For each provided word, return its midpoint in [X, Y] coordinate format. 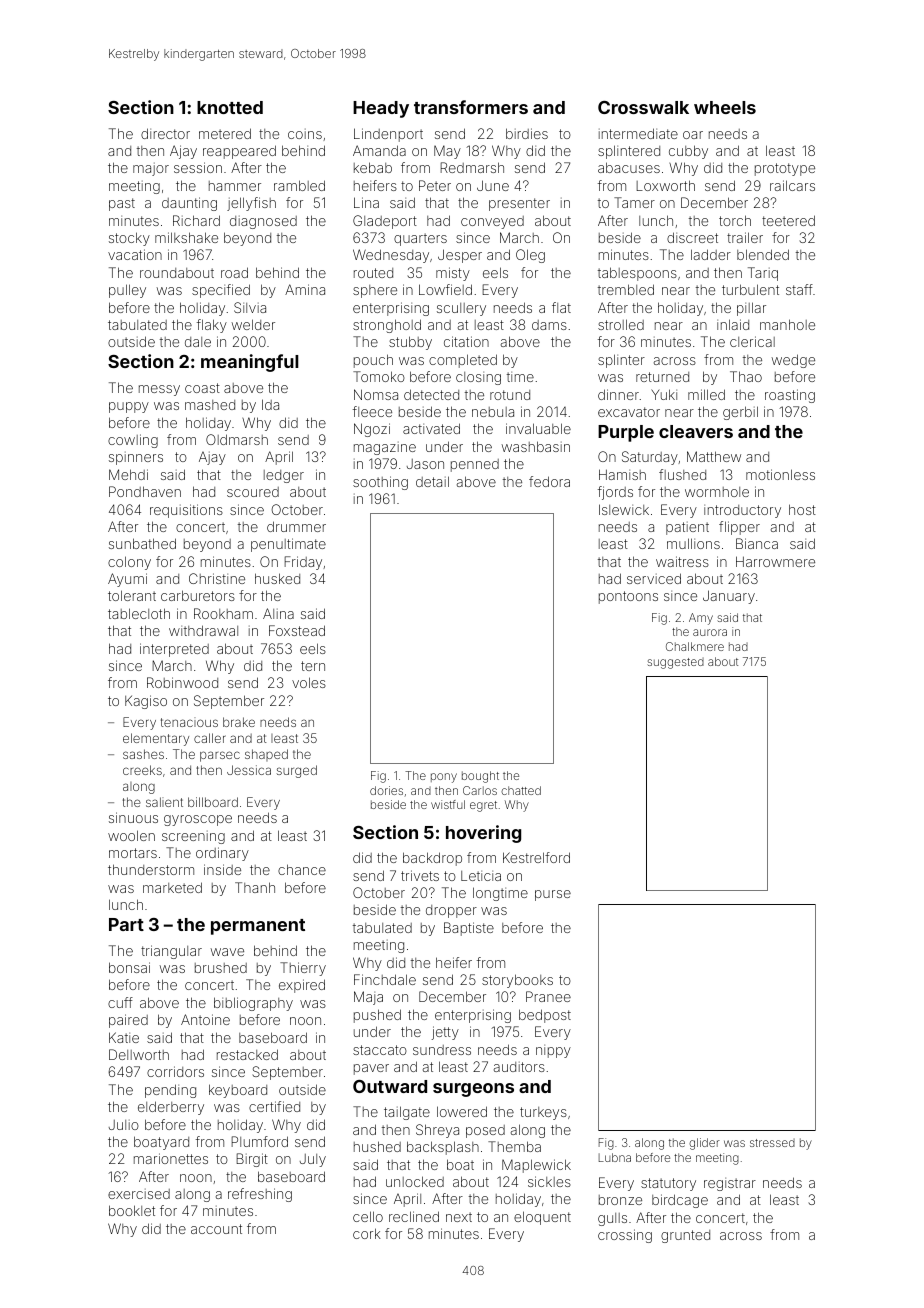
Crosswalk [643, 107]
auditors [519, 1067]
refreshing [260, 1195]
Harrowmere [775, 561]
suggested [675, 663]
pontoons [628, 597]
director [165, 133]
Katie [124, 1037]
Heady [381, 109]
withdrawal [203, 630]
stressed [772, 1143]
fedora [549, 481]
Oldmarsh [237, 439]
